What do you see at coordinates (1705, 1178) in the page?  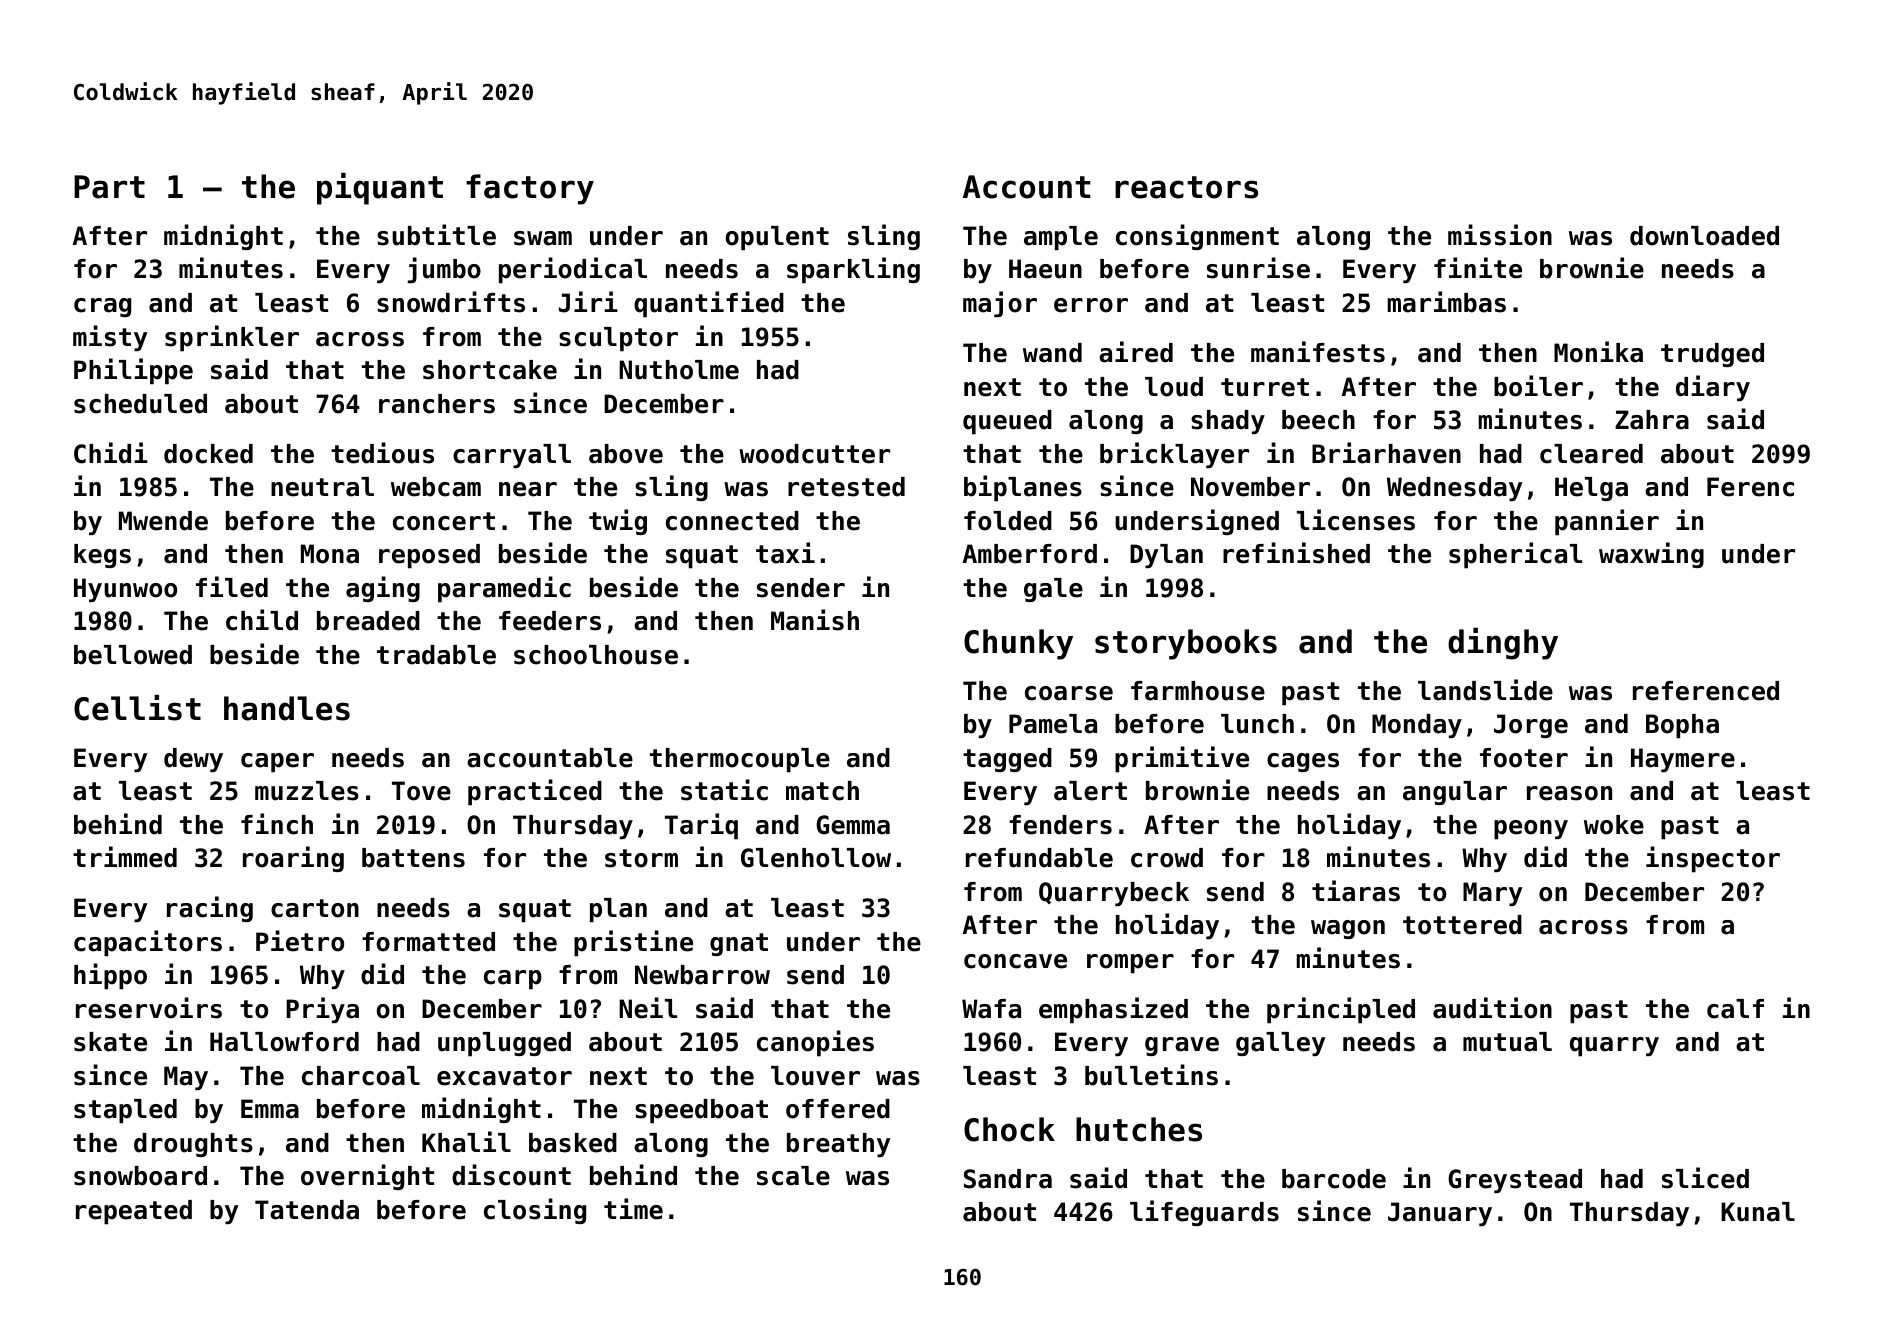 I see `sliced` at bounding box center [1705, 1178].
